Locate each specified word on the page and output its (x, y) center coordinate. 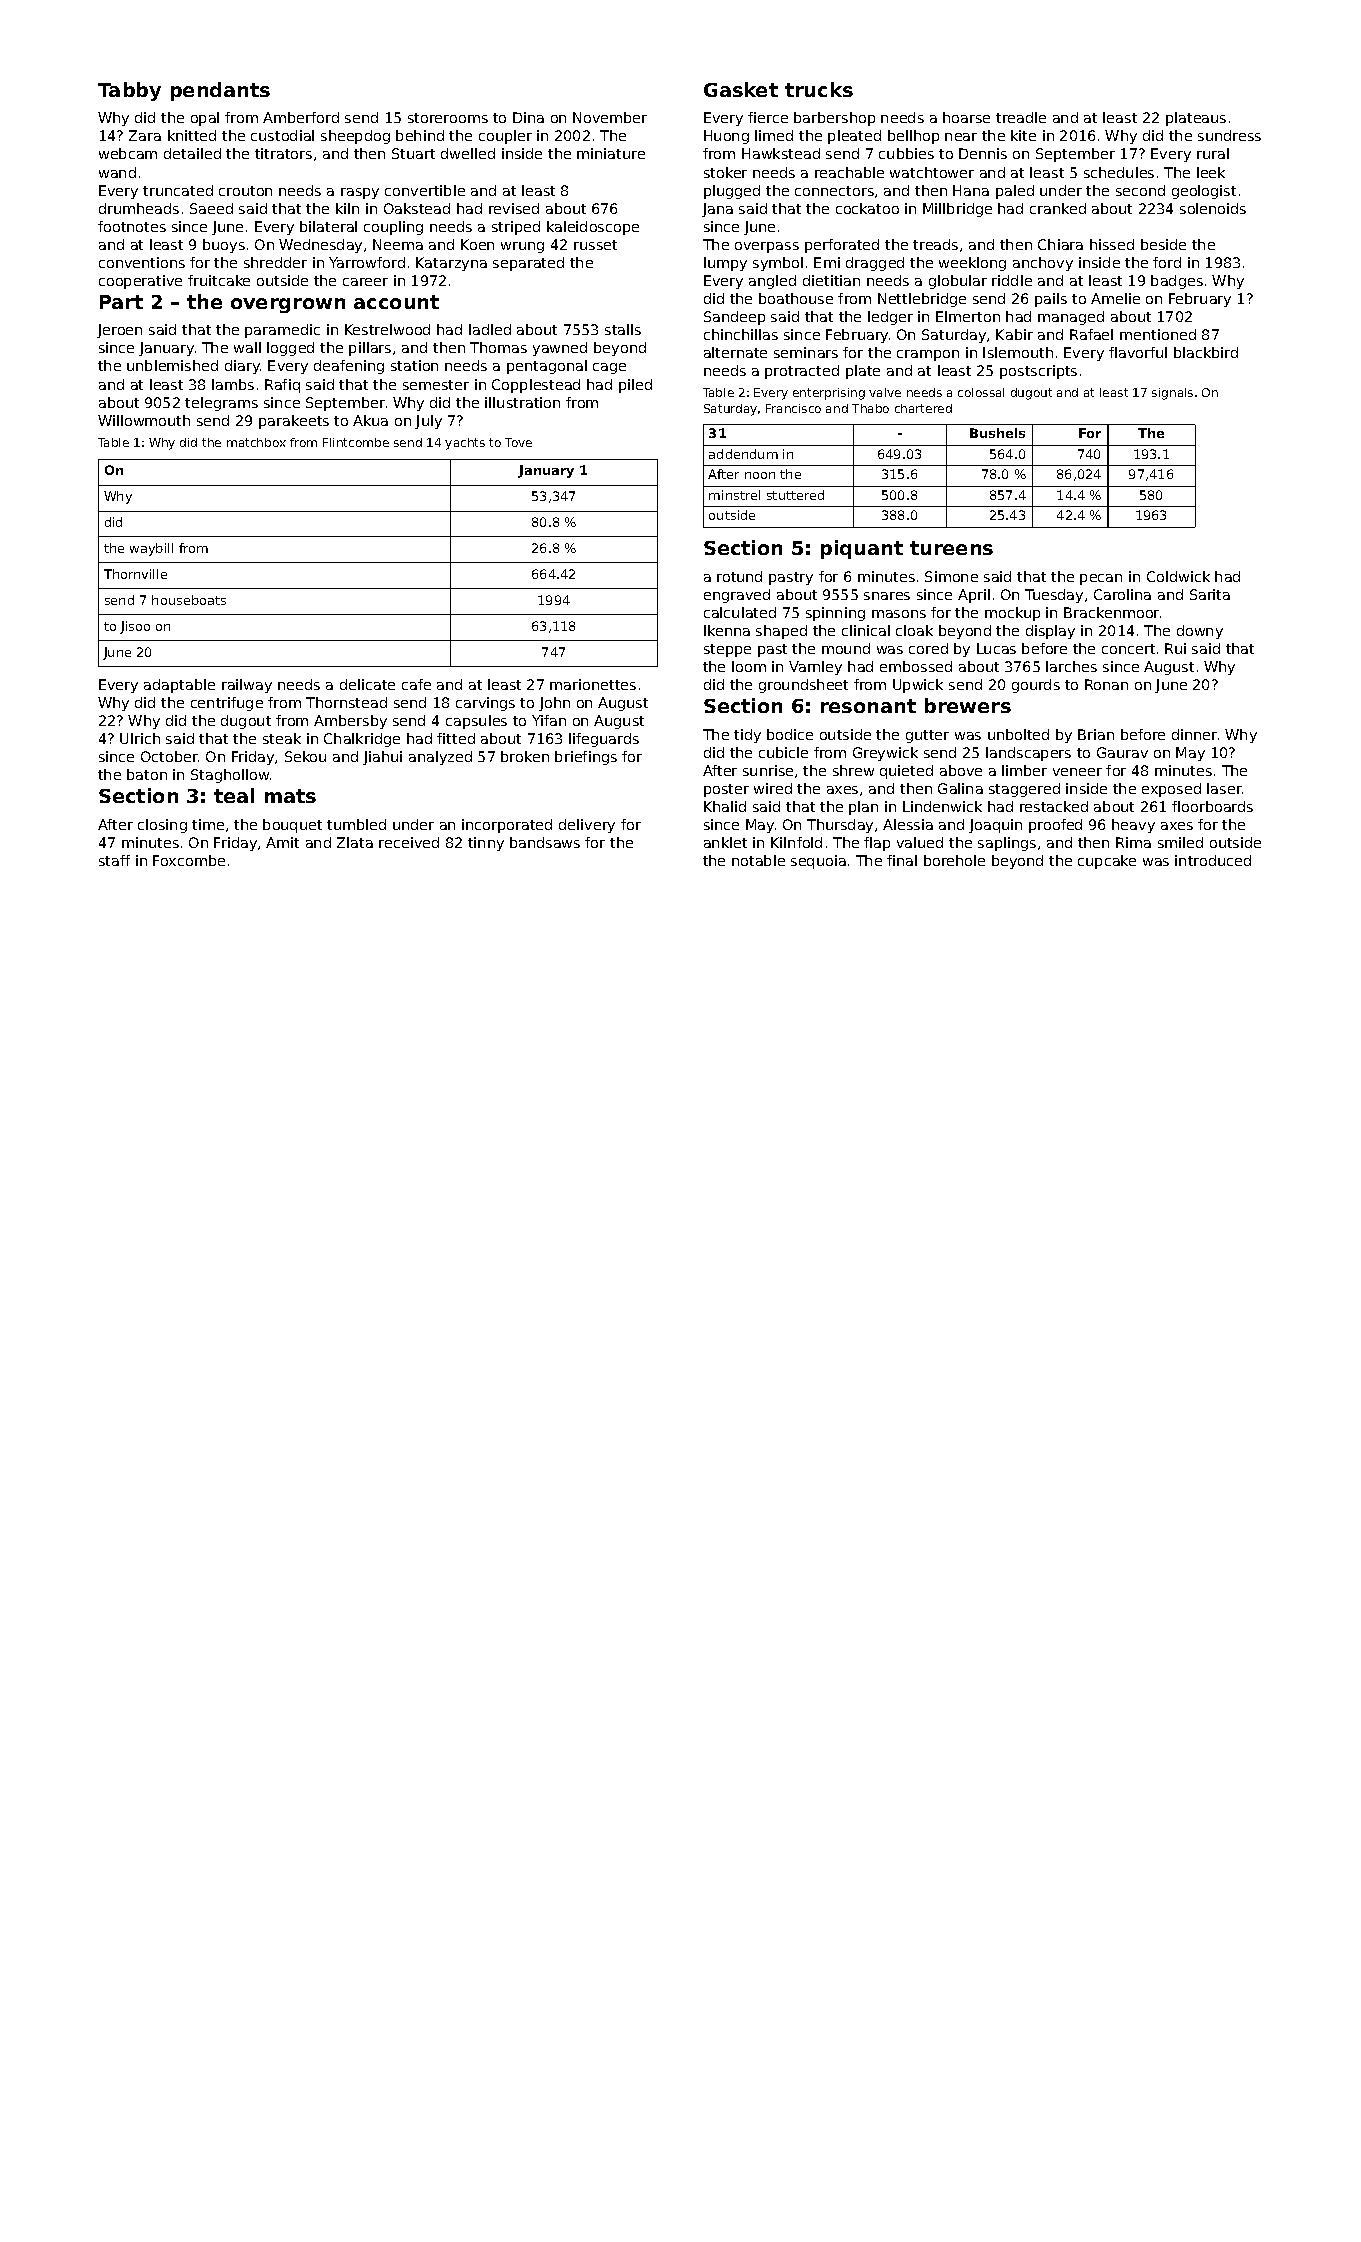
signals (1172, 394)
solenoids (1213, 208)
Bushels (997, 433)
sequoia (818, 862)
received (409, 842)
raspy (360, 193)
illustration (522, 402)
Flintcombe (356, 442)
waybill (151, 549)
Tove (518, 442)
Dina (528, 117)
